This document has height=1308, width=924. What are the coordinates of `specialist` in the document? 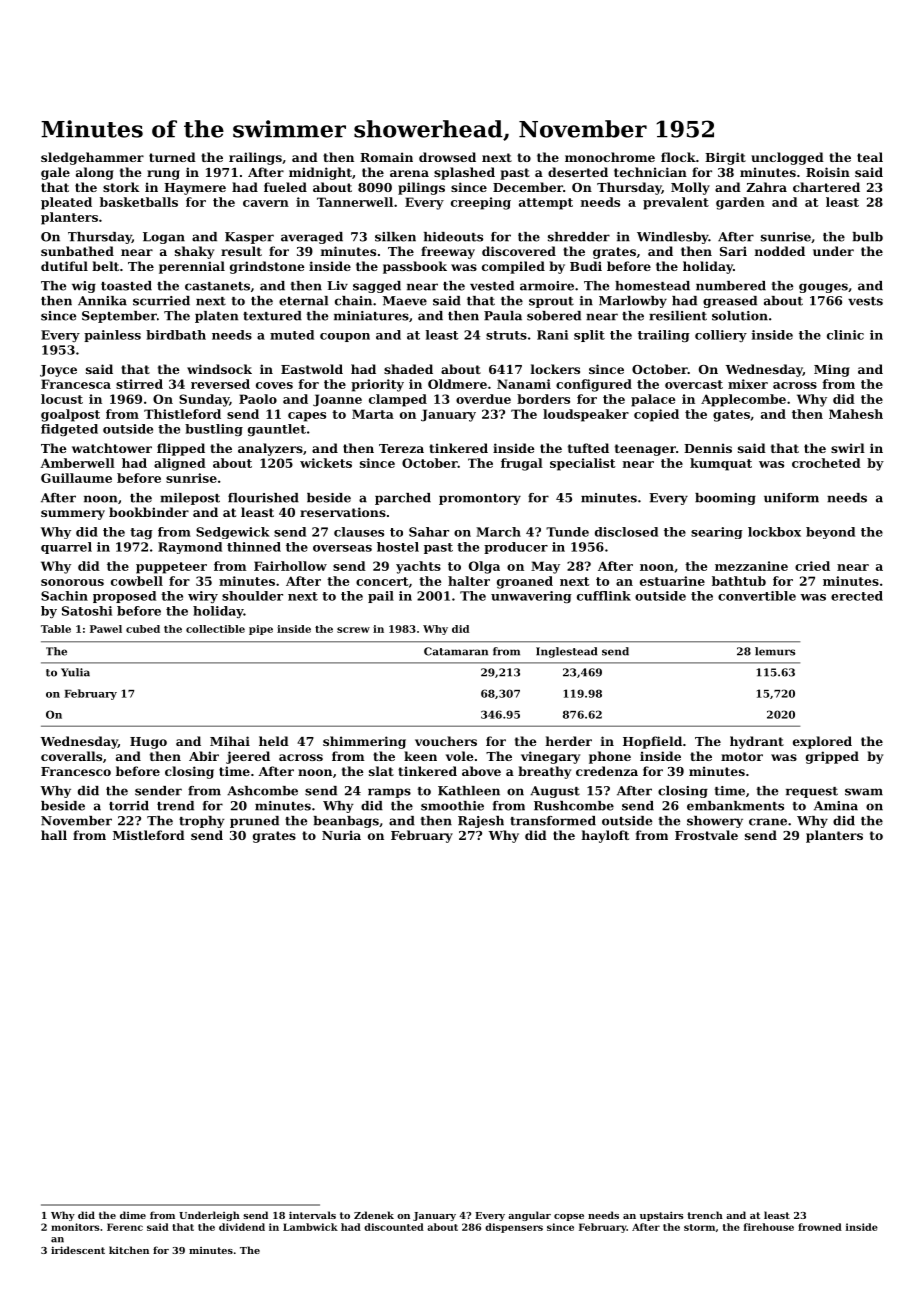 It's located at (583, 464).
